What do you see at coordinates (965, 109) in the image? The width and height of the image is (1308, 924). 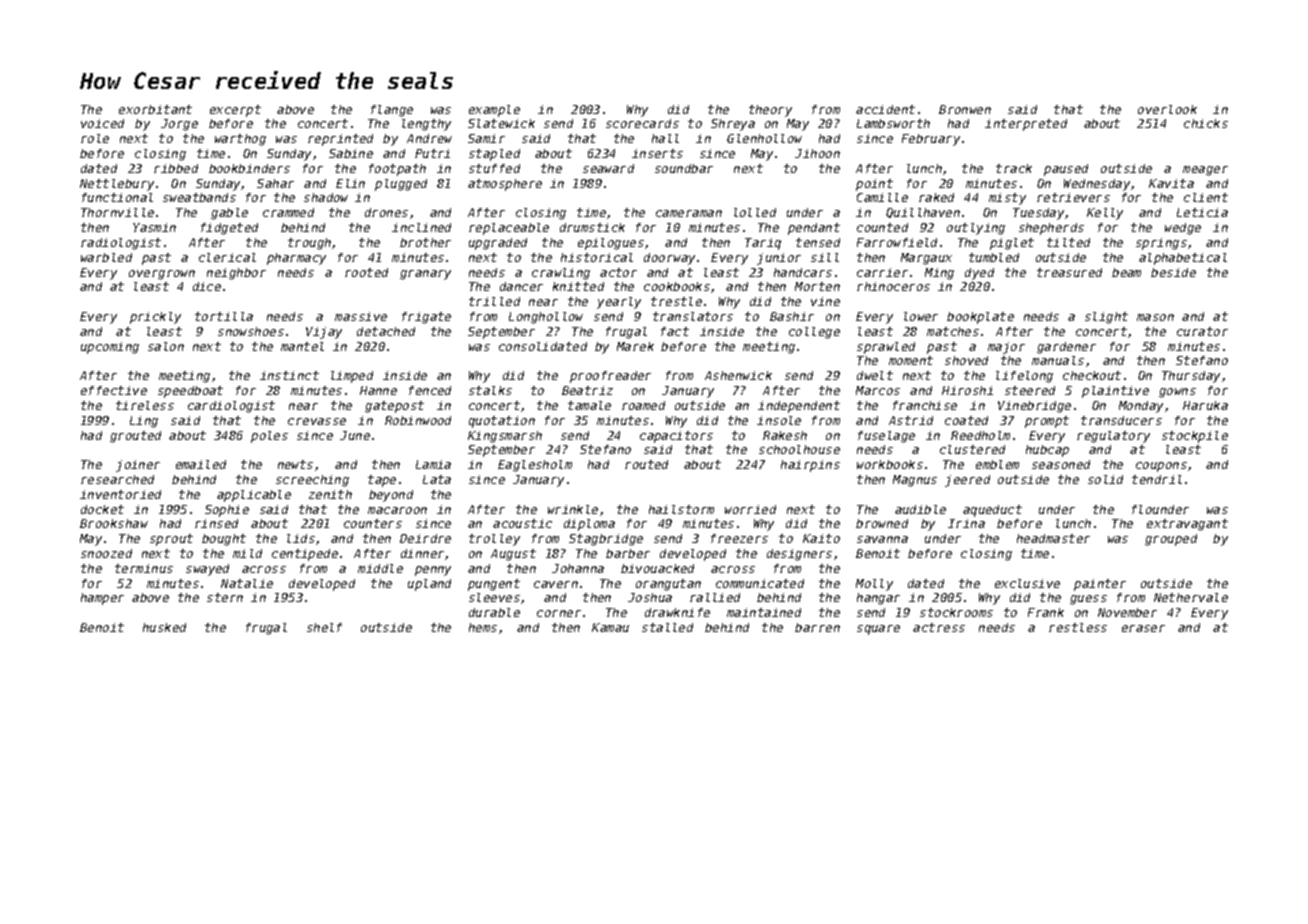 I see `Bronwen` at bounding box center [965, 109].
